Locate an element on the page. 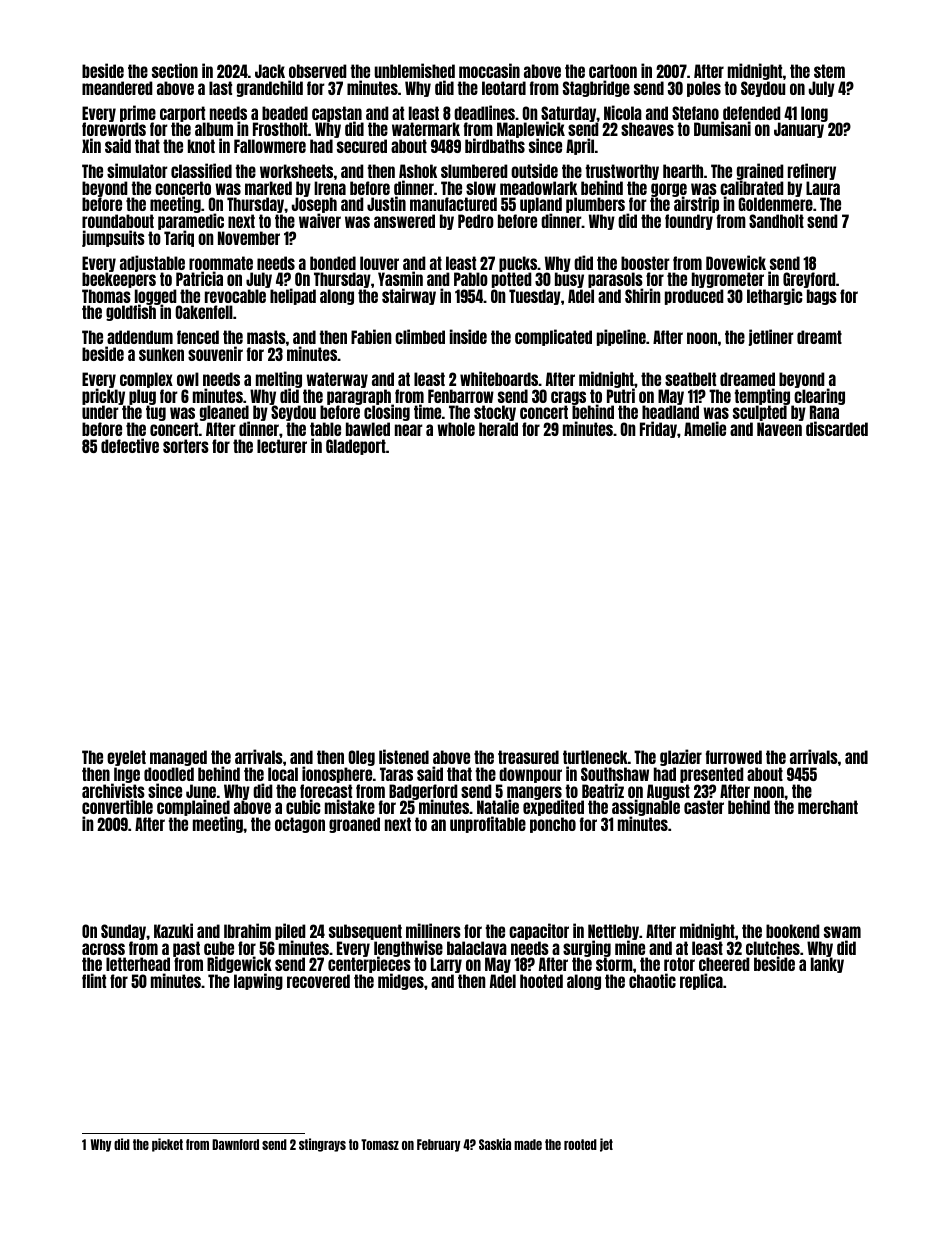  discarded is located at coordinates (837, 429).
